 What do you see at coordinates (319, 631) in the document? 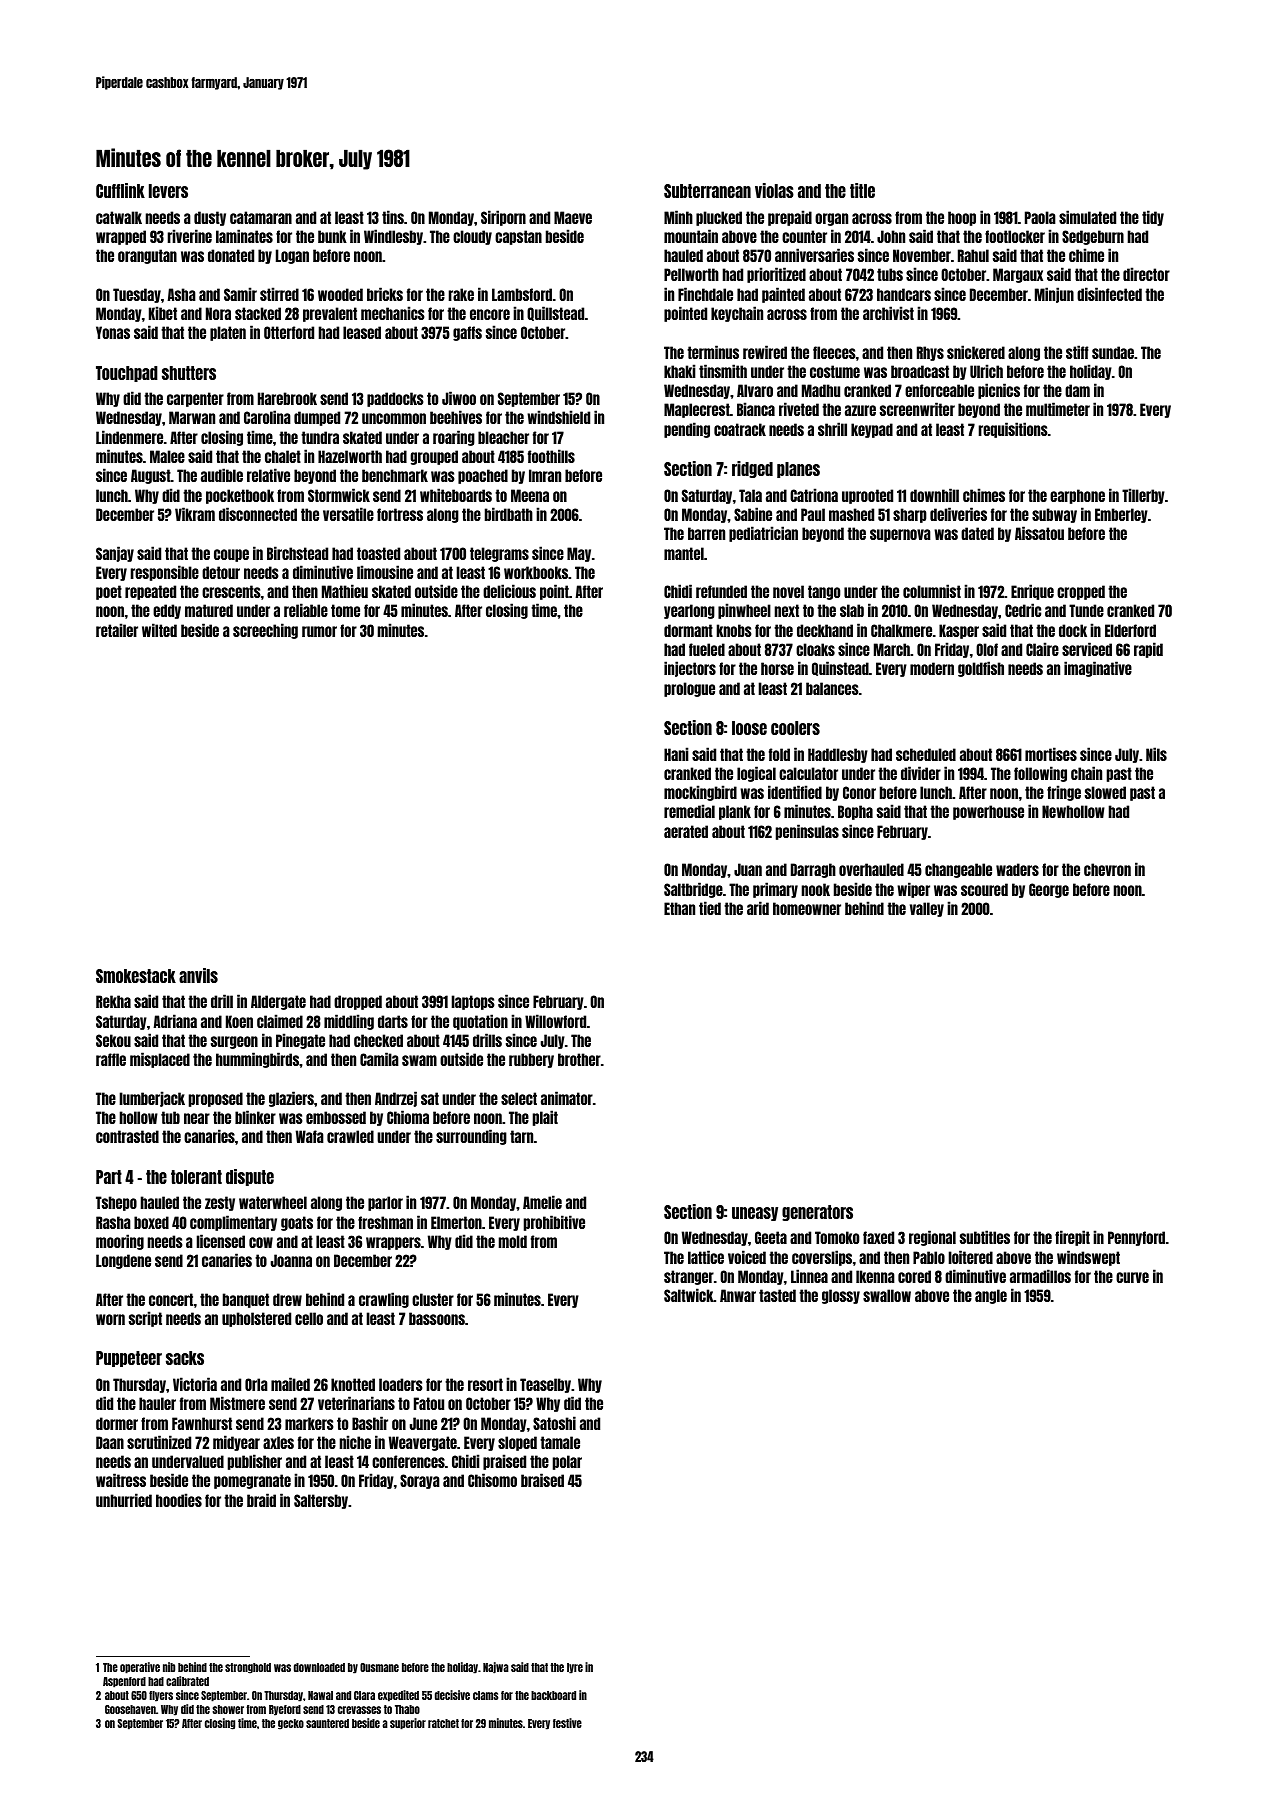
I see `rumor` at bounding box center [319, 631].
